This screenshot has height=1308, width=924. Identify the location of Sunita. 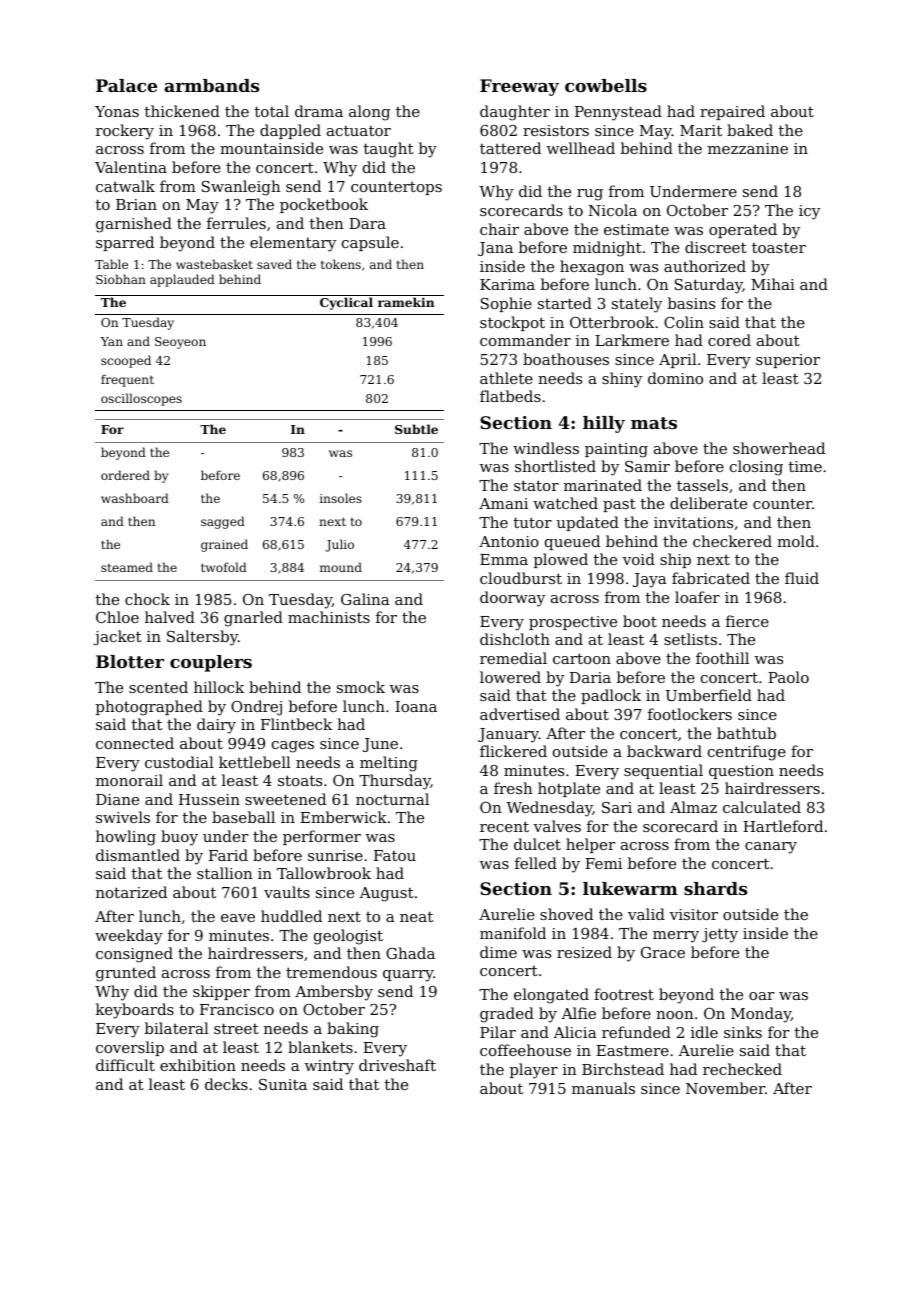
(283, 1084).
